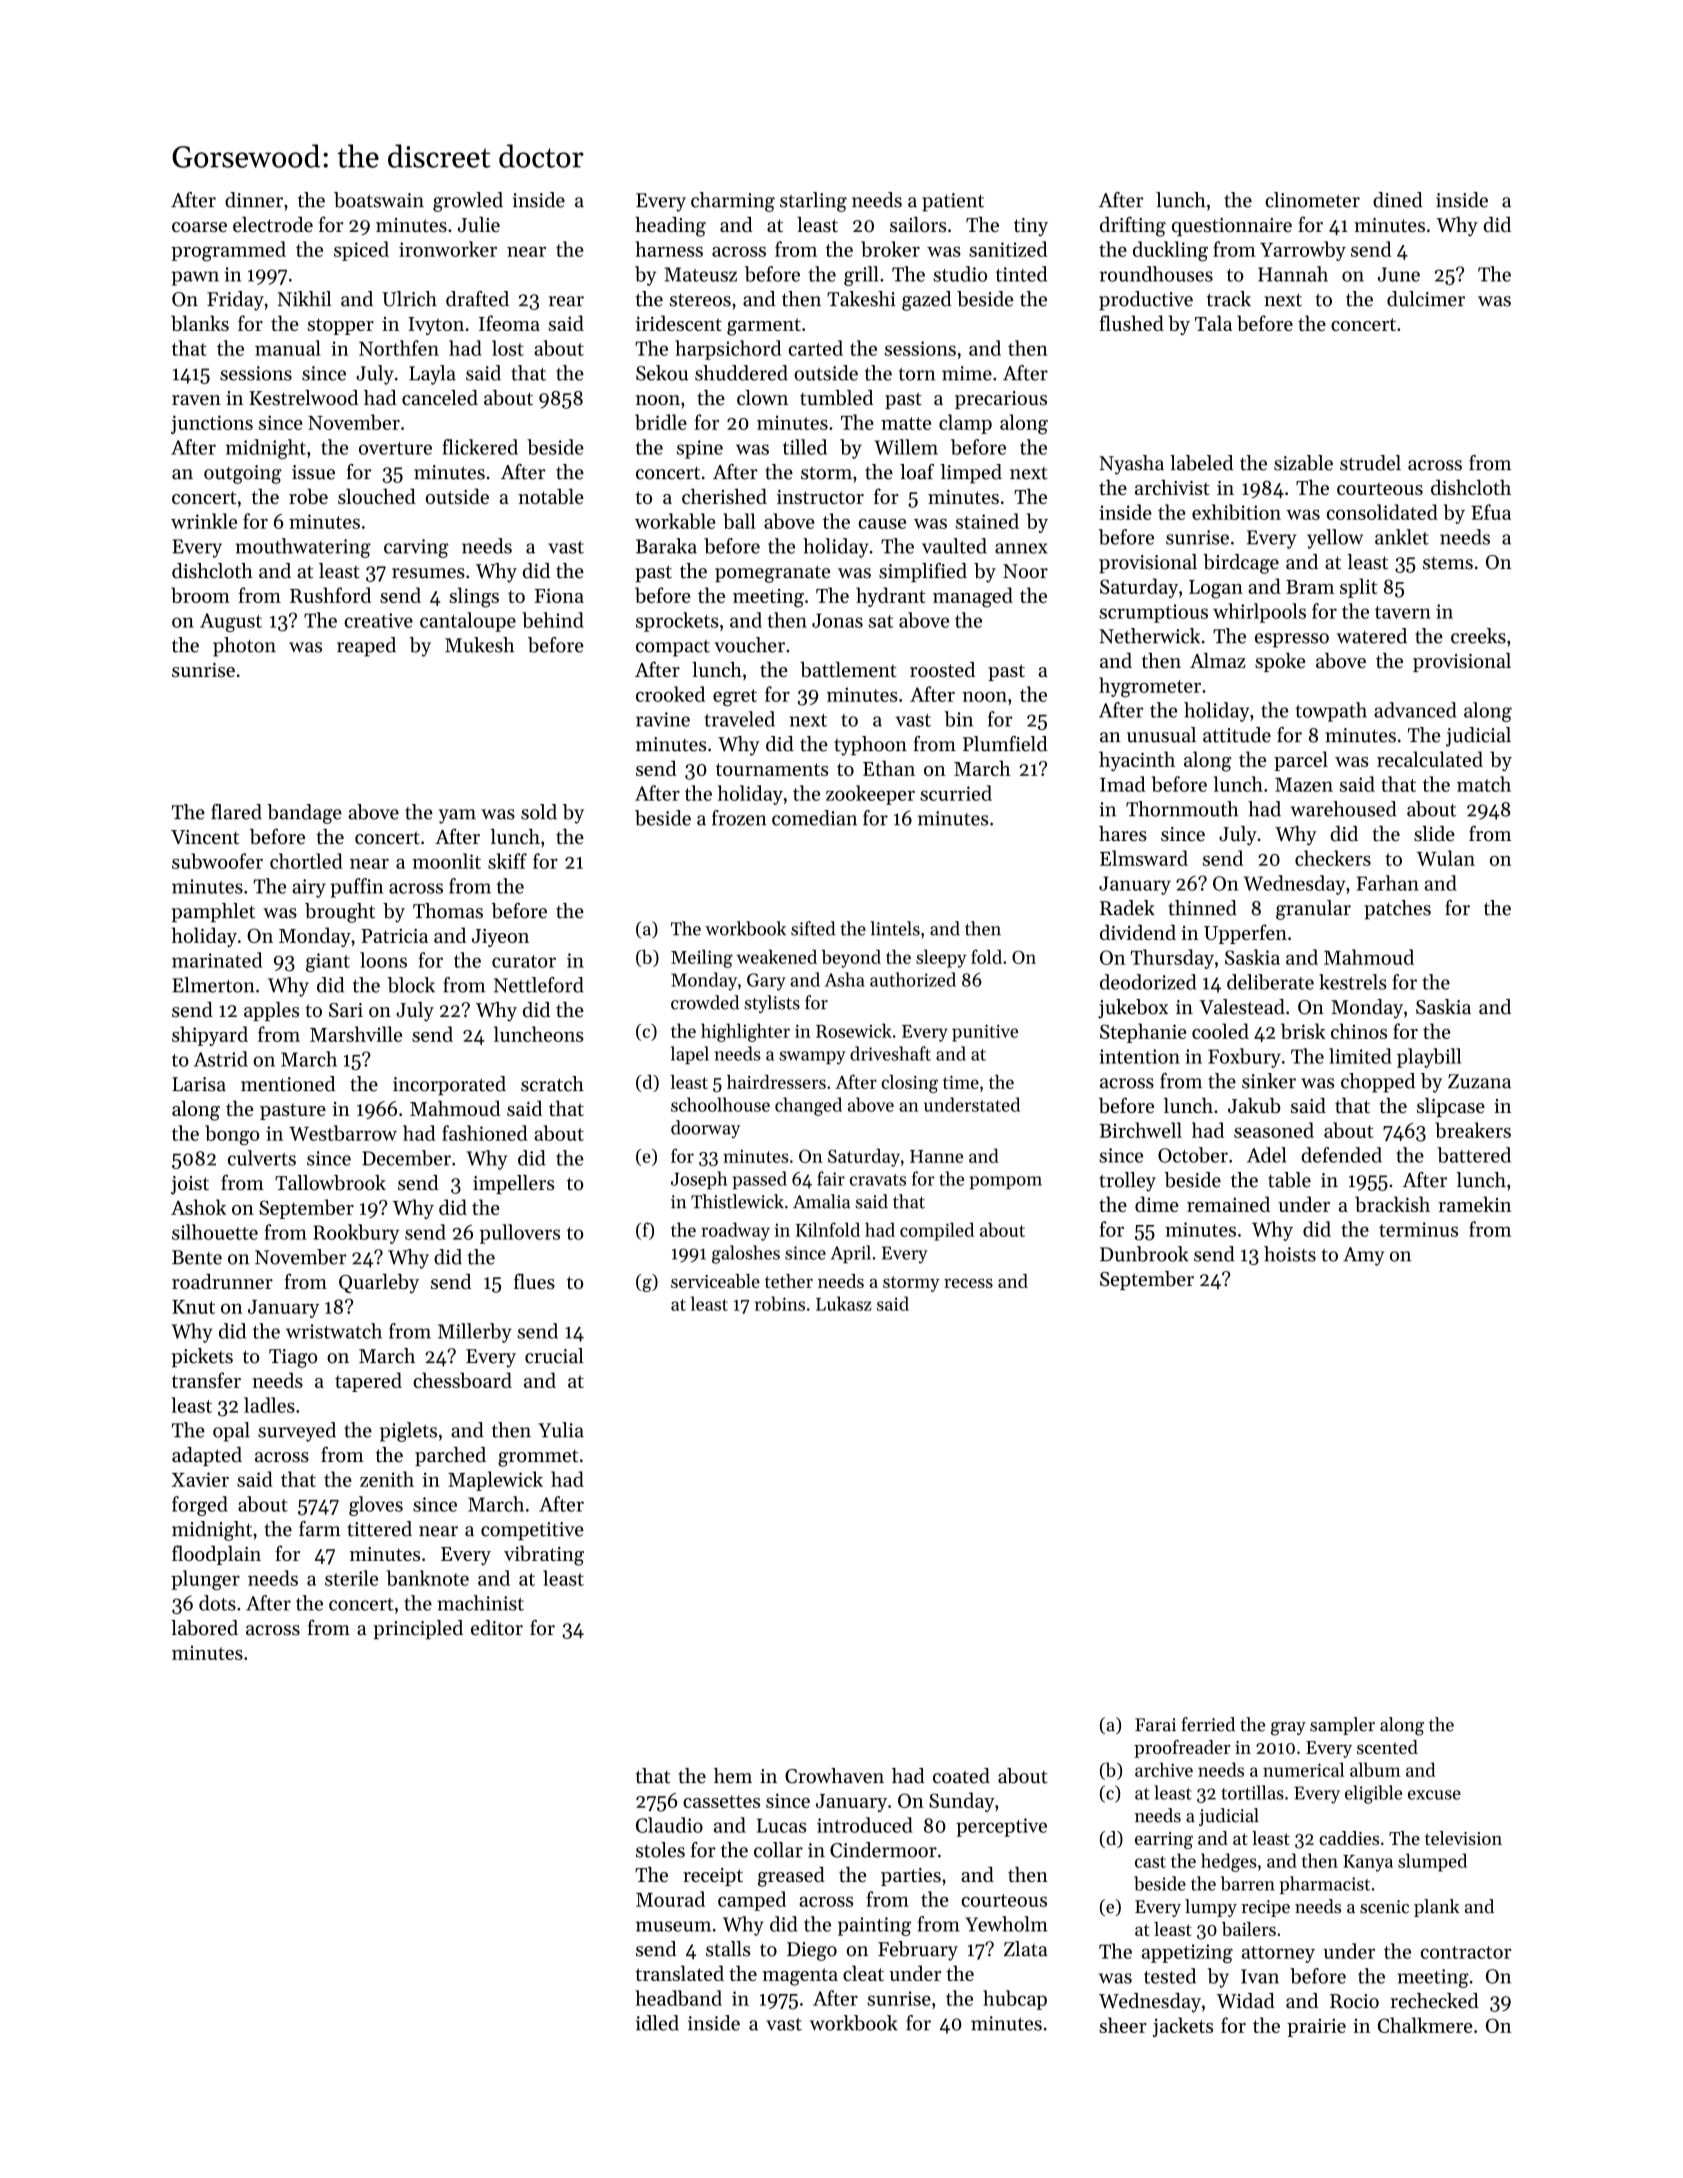  I want to click on sizable, so click(1303, 463).
